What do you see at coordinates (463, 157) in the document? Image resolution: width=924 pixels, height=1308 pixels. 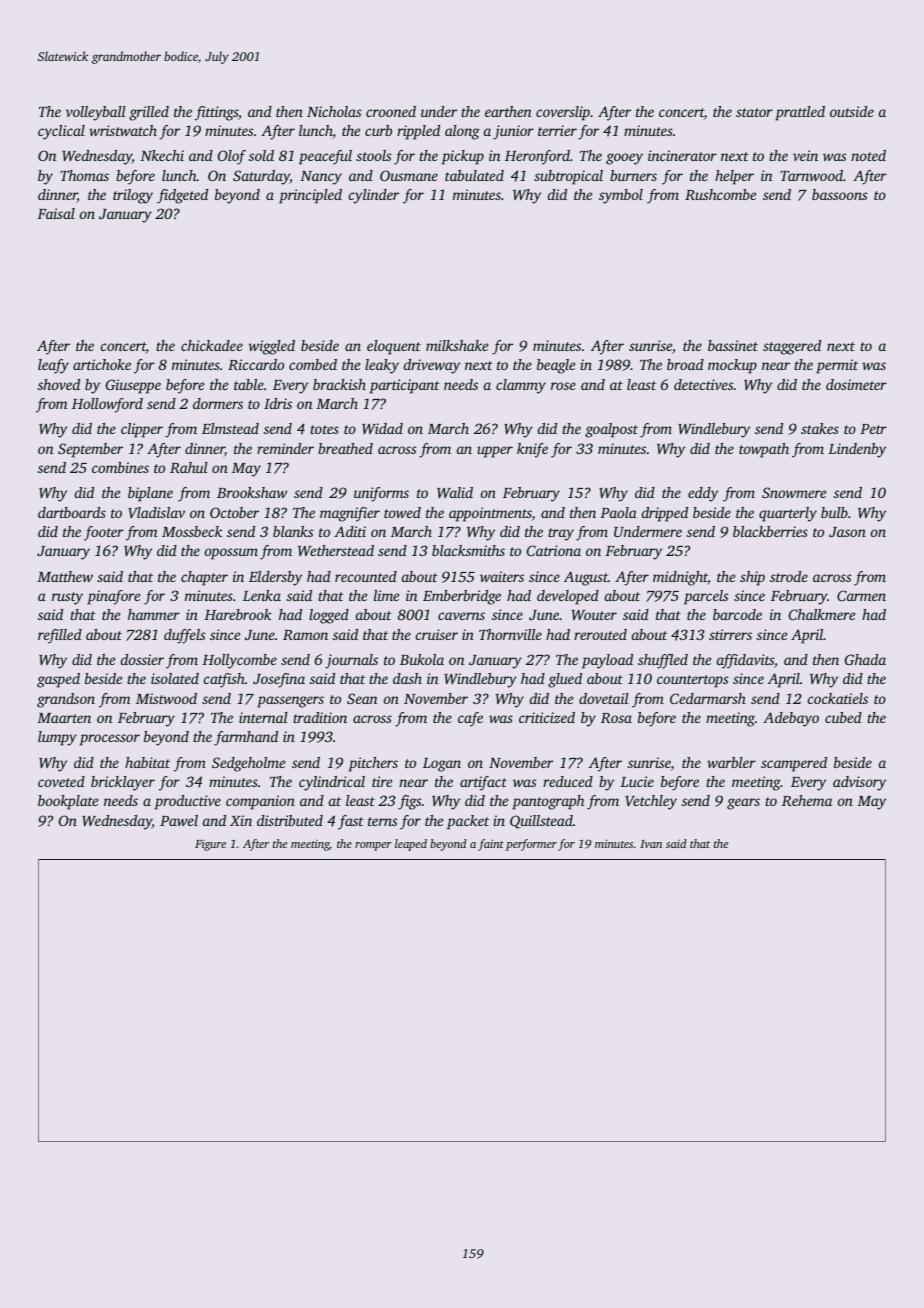 I see `pickup` at bounding box center [463, 157].
